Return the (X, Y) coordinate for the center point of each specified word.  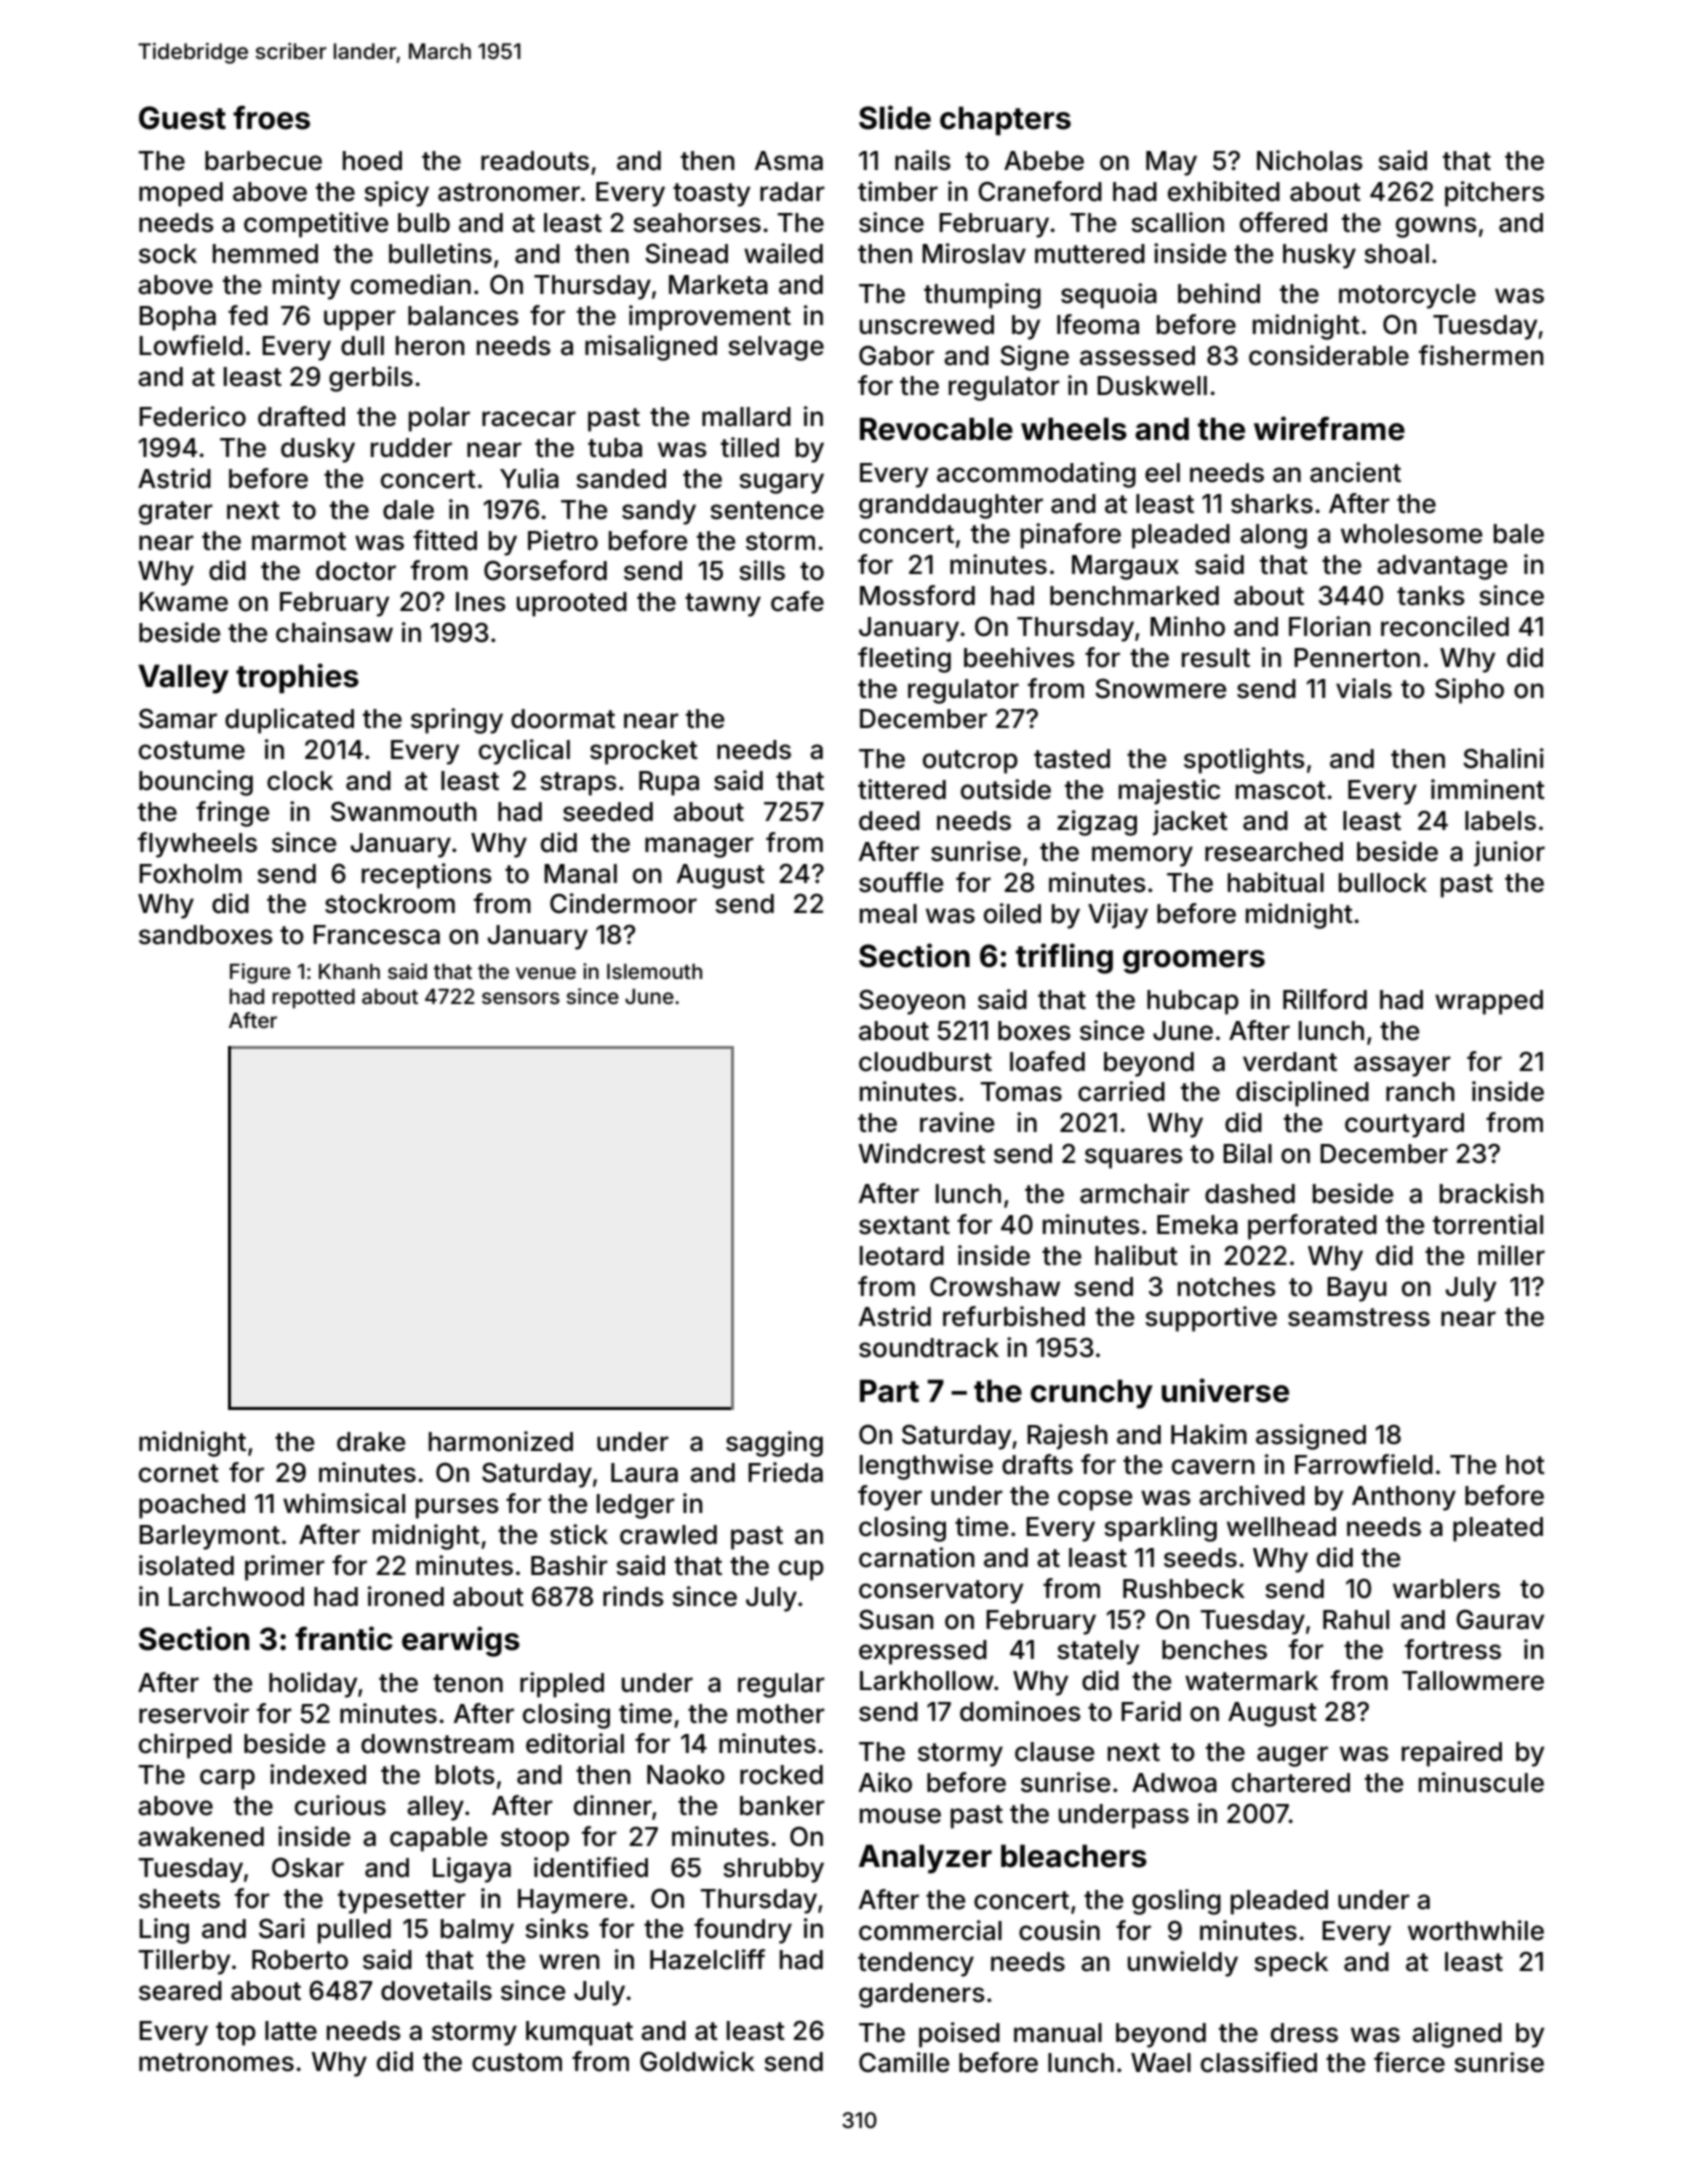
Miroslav (974, 253)
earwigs (461, 1641)
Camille (904, 2062)
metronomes (216, 2062)
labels (1500, 821)
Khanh (349, 971)
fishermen (1481, 355)
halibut (1136, 1255)
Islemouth (654, 971)
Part (889, 1391)
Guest (182, 118)
